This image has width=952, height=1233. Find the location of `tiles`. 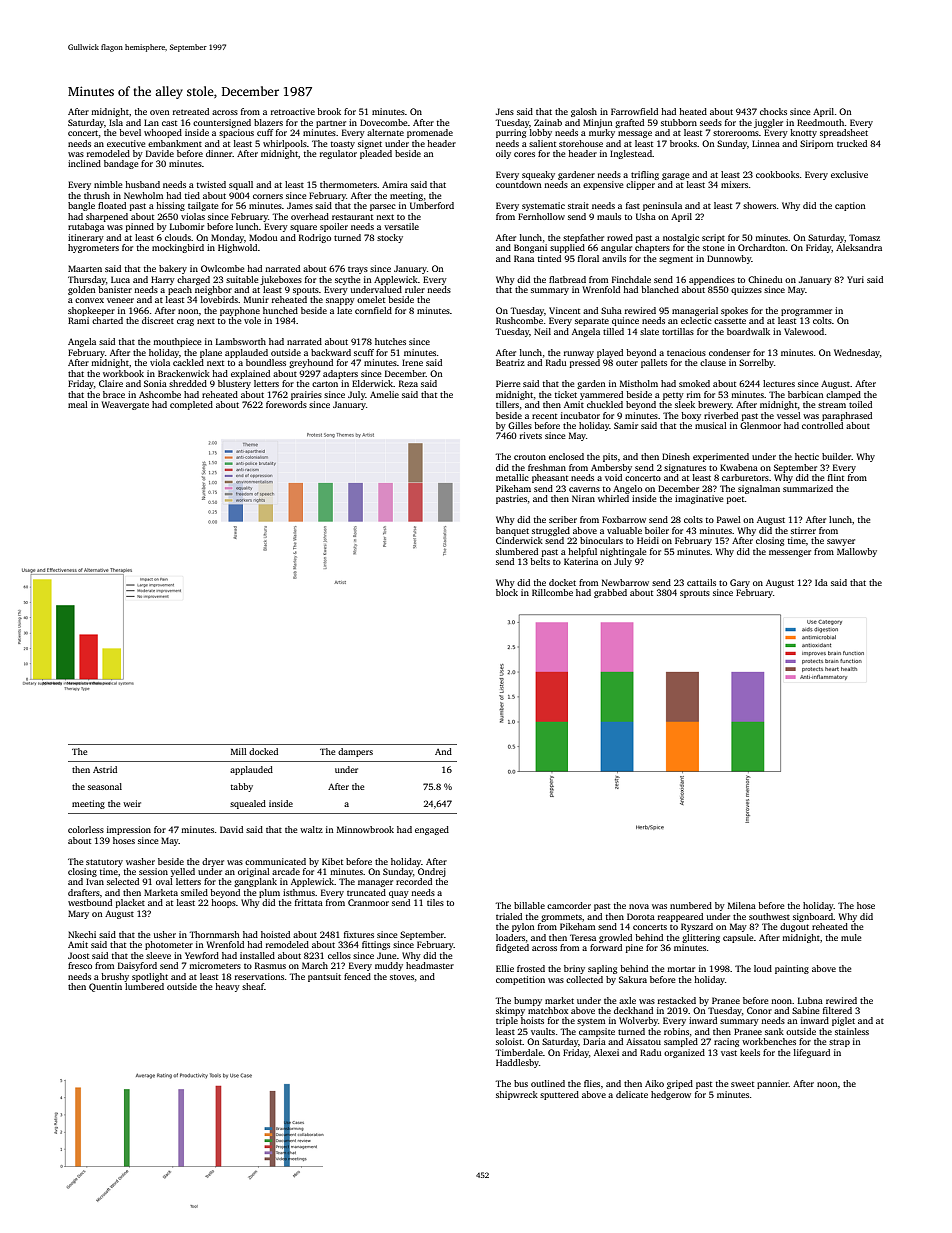

tiles is located at coordinates (435, 902).
